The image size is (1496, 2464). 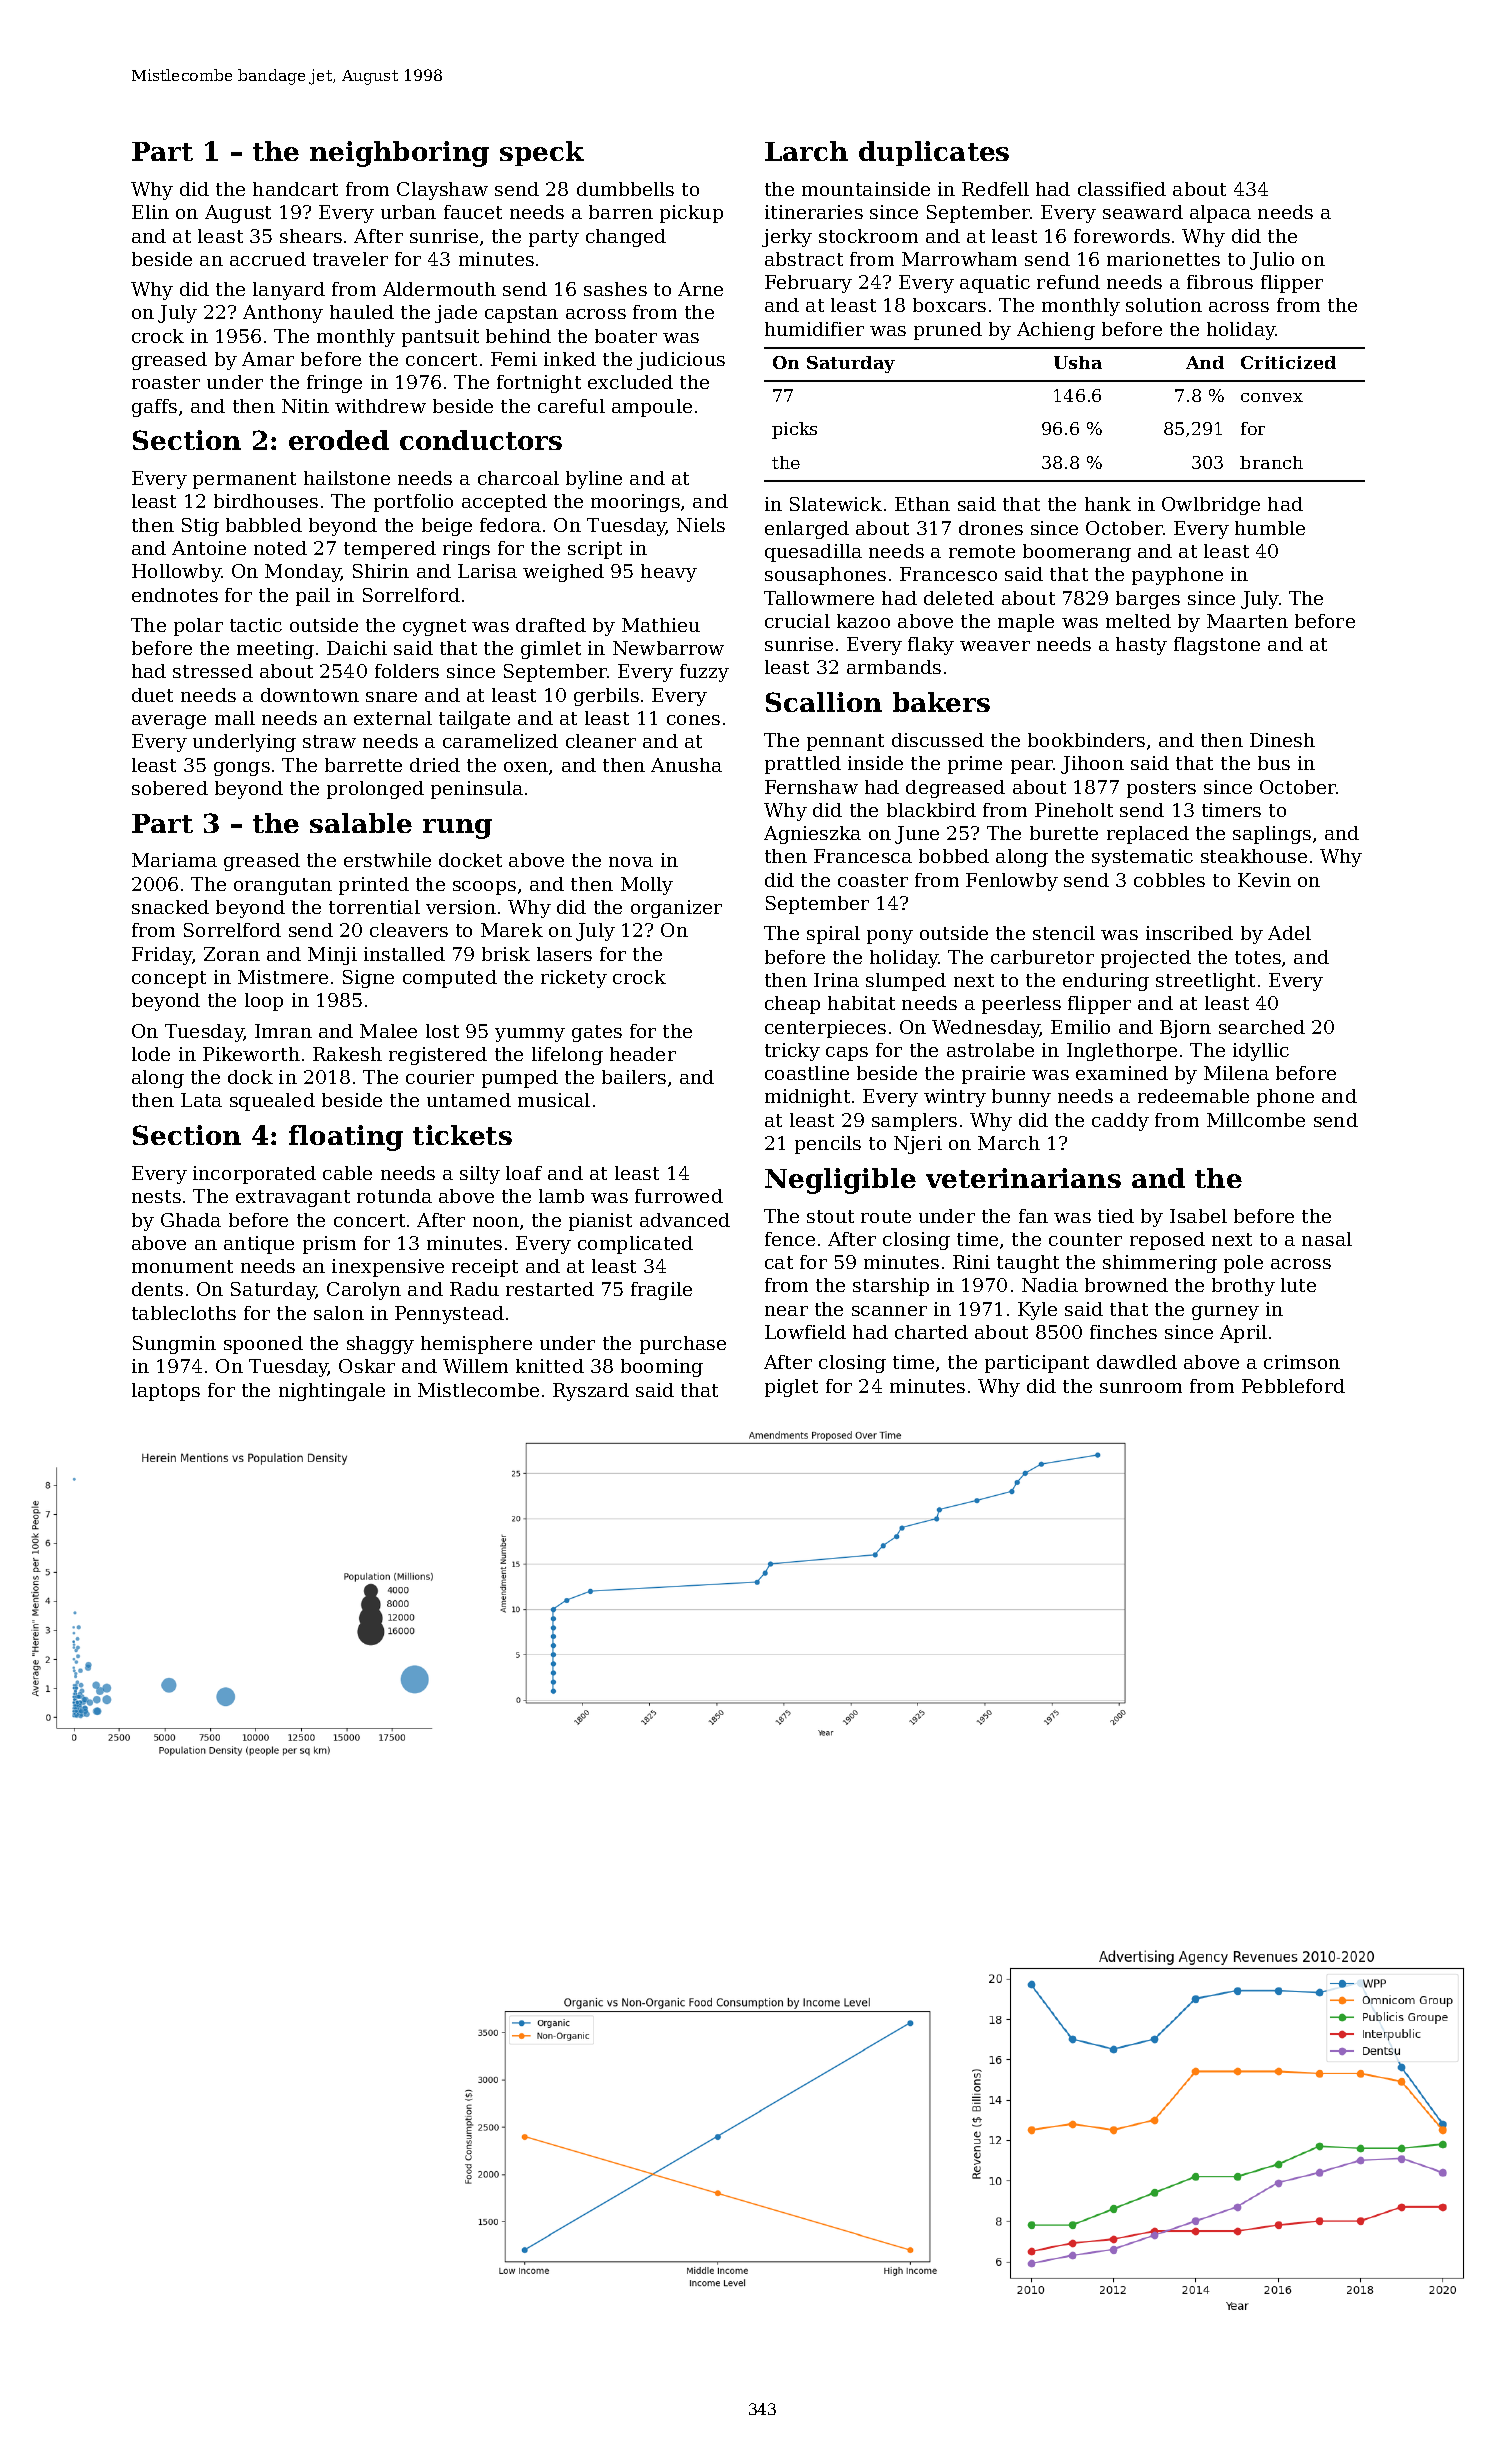 I want to click on nightingale, so click(x=332, y=1392).
